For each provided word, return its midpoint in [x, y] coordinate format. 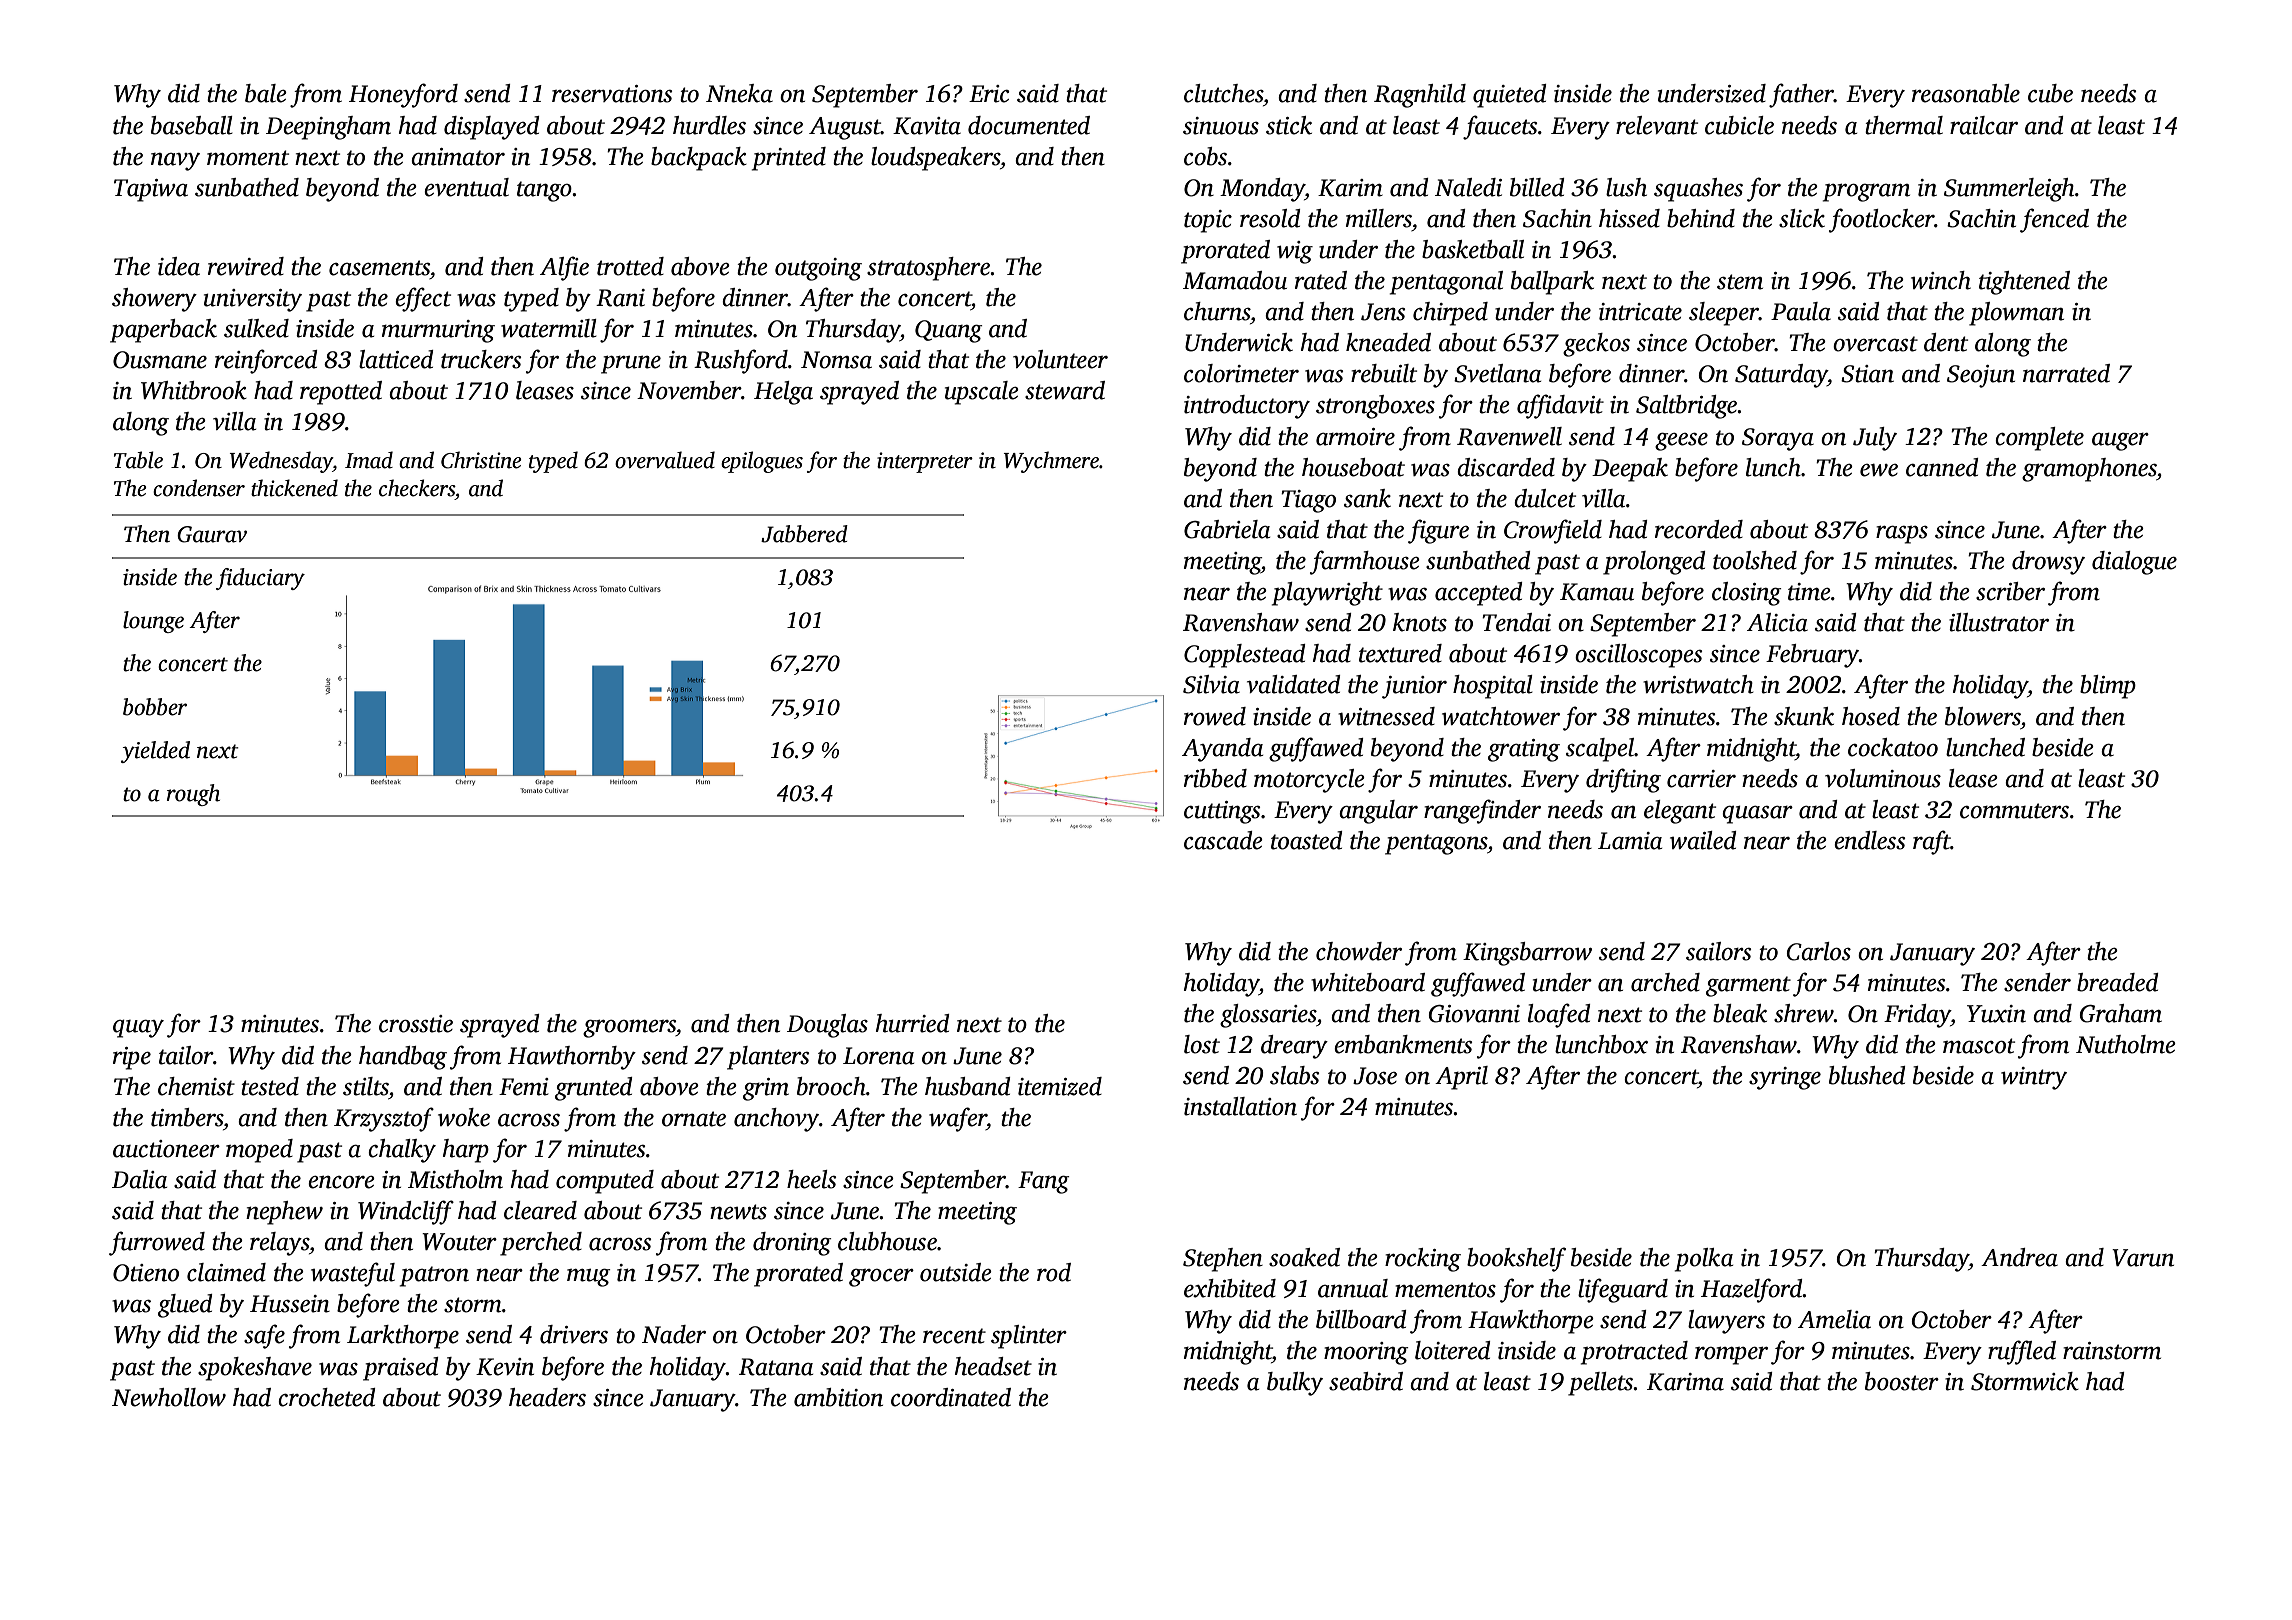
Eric [989, 94]
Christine [481, 460]
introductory [1247, 407]
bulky [1295, 1384]
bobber [155, 707]
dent [1946, 342]
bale [266, 93]
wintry [2034, 1078]
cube [2050, 93]
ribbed [1215, 778]
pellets [1601, 1384]
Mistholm [455, 1179]
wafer [958, 1119]
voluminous [1883, 778]
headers [547, 1397]
